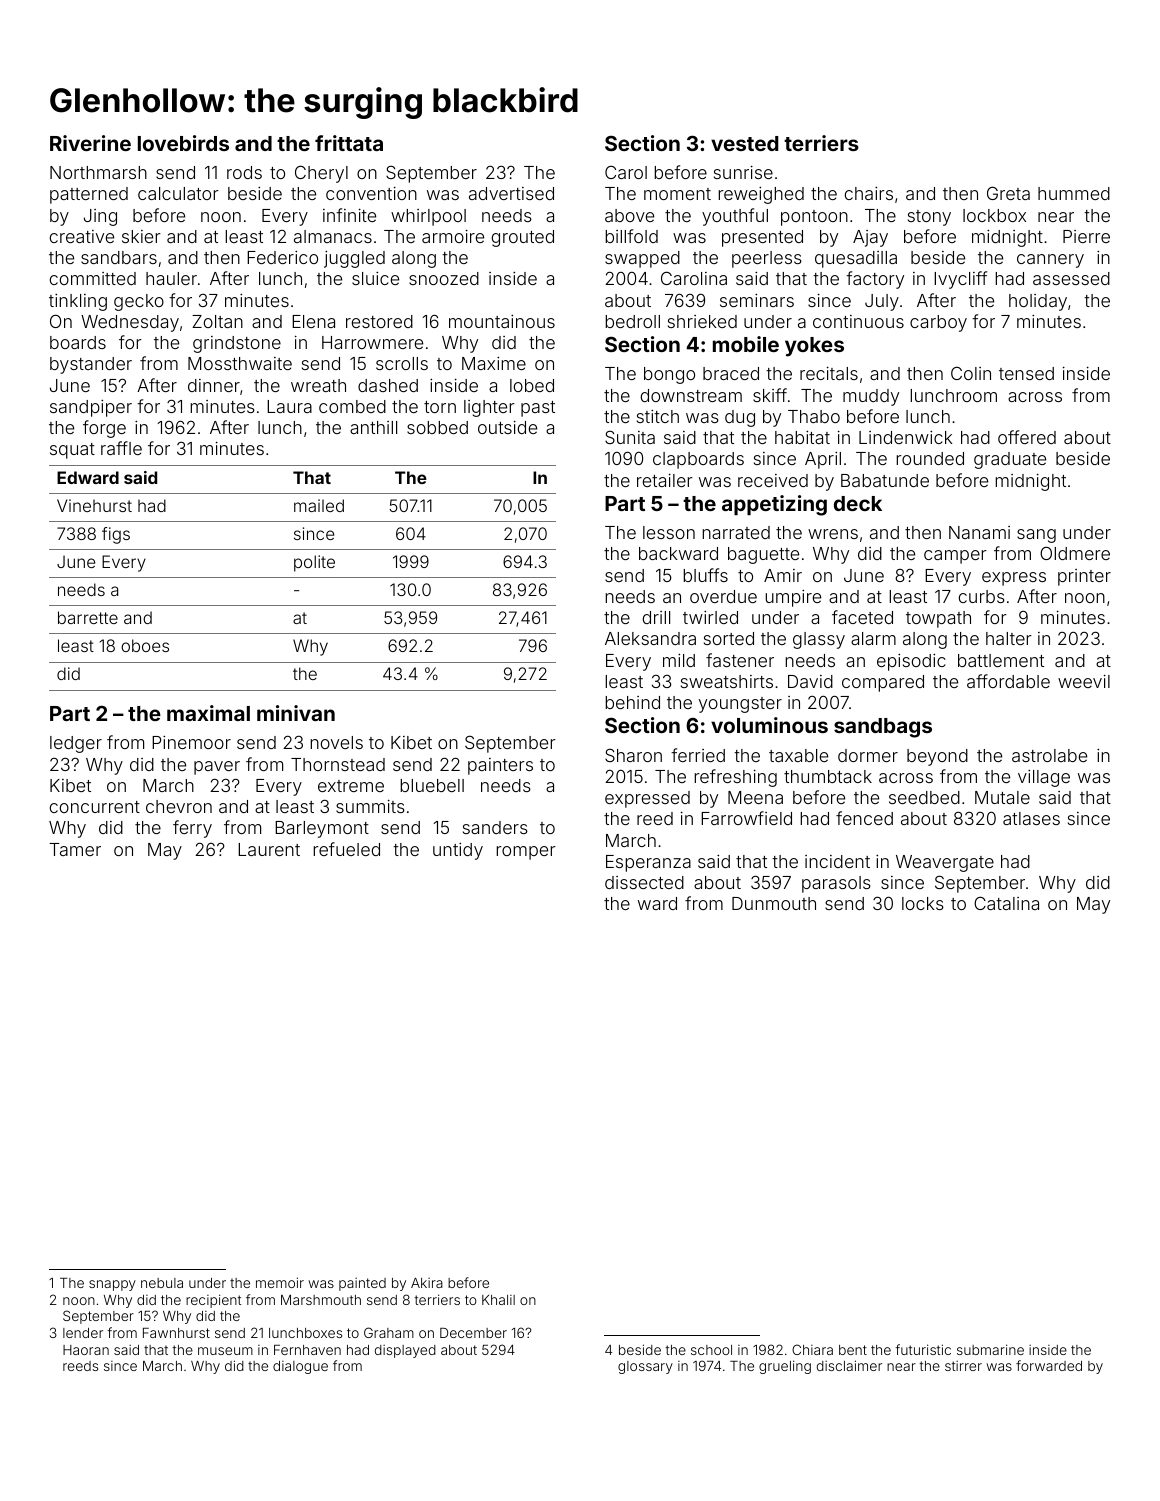 Image resolution: width=1160 pixels, height=1501 pixels. What do you see at coordinates (498, 1300) in the page?
I see `Khalil` at bounding box center [498, 1300].
